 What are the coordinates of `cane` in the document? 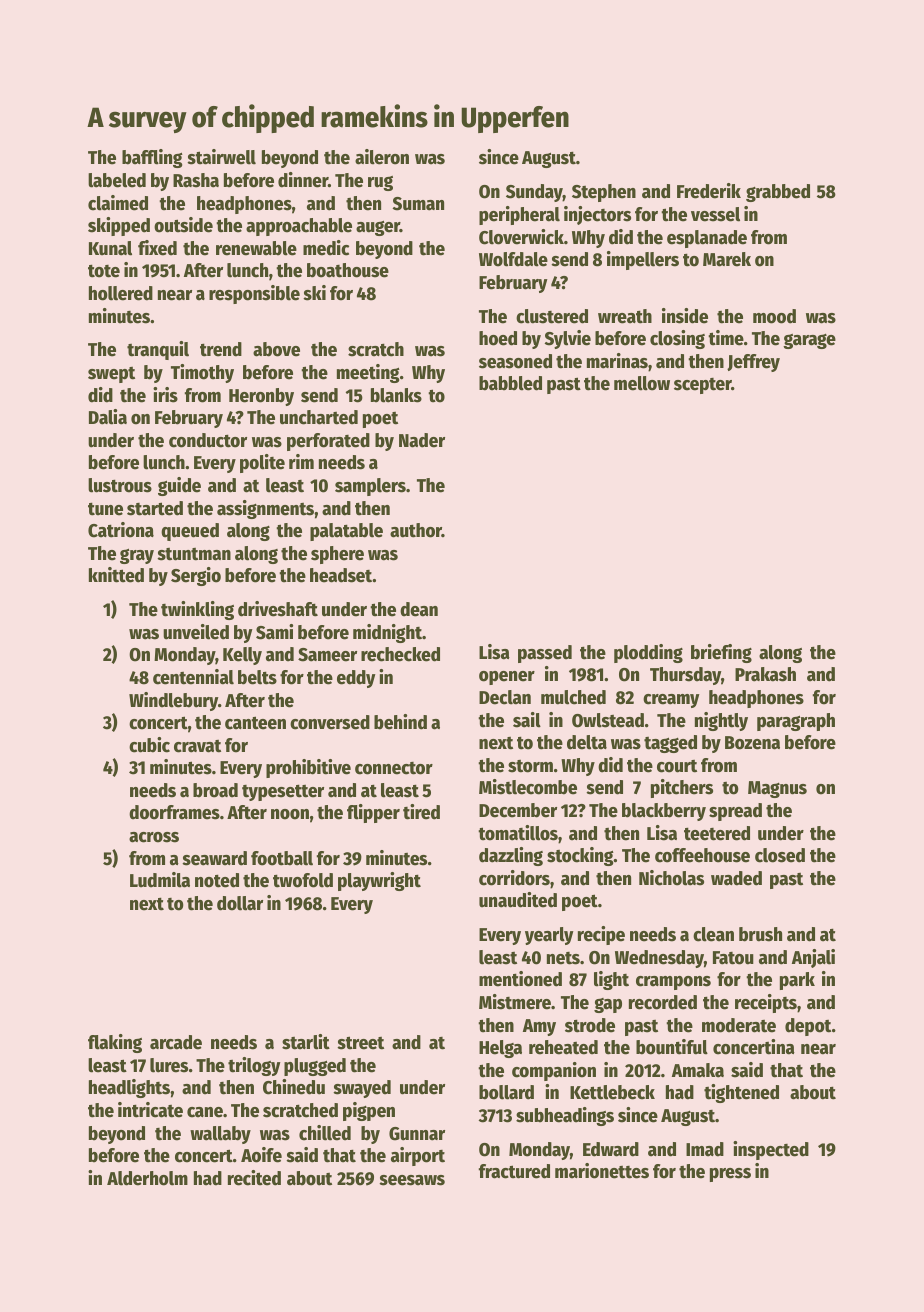 It's located at (205, 1112).
